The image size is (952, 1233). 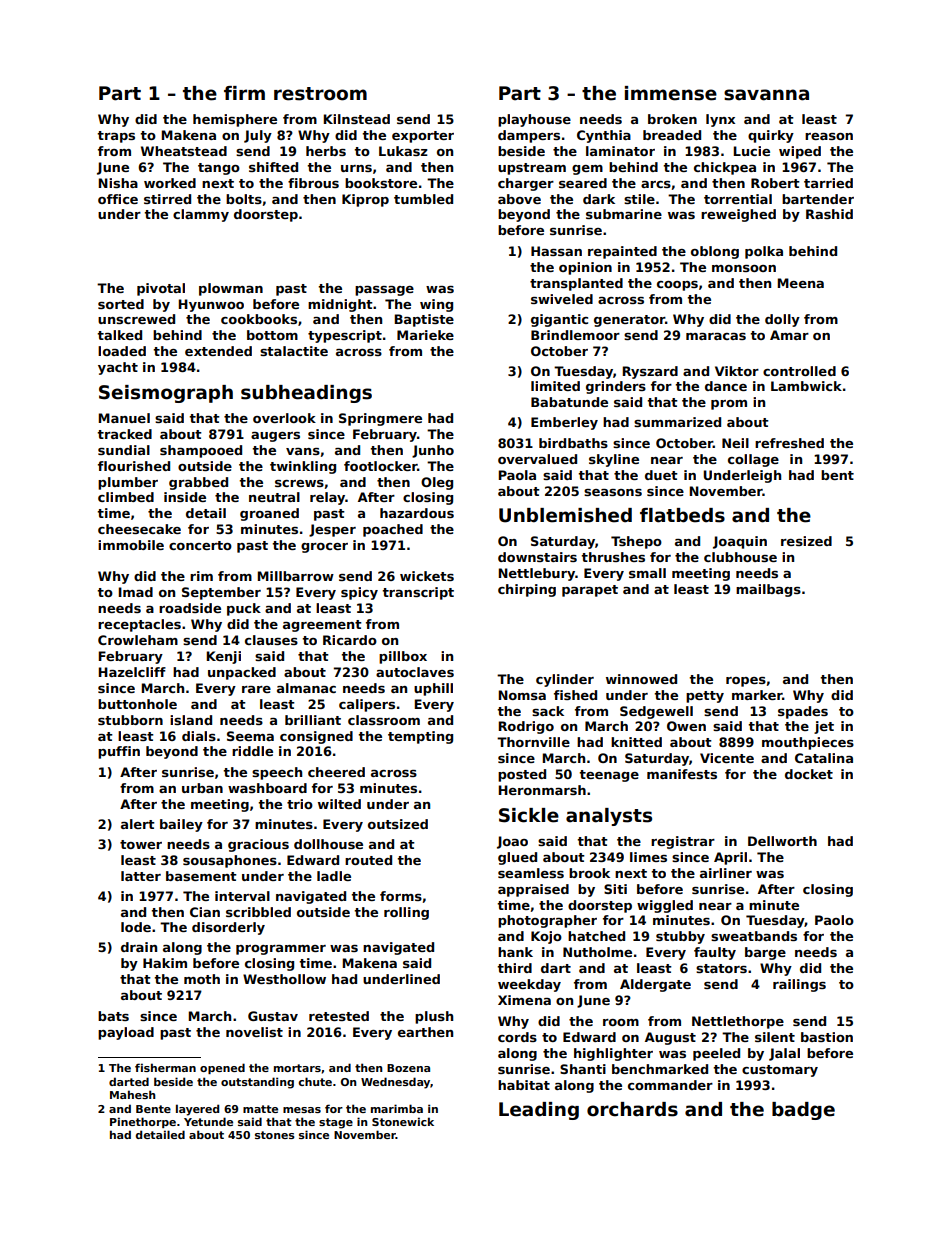 I want to click on urban, so click(x=202, y=788).
